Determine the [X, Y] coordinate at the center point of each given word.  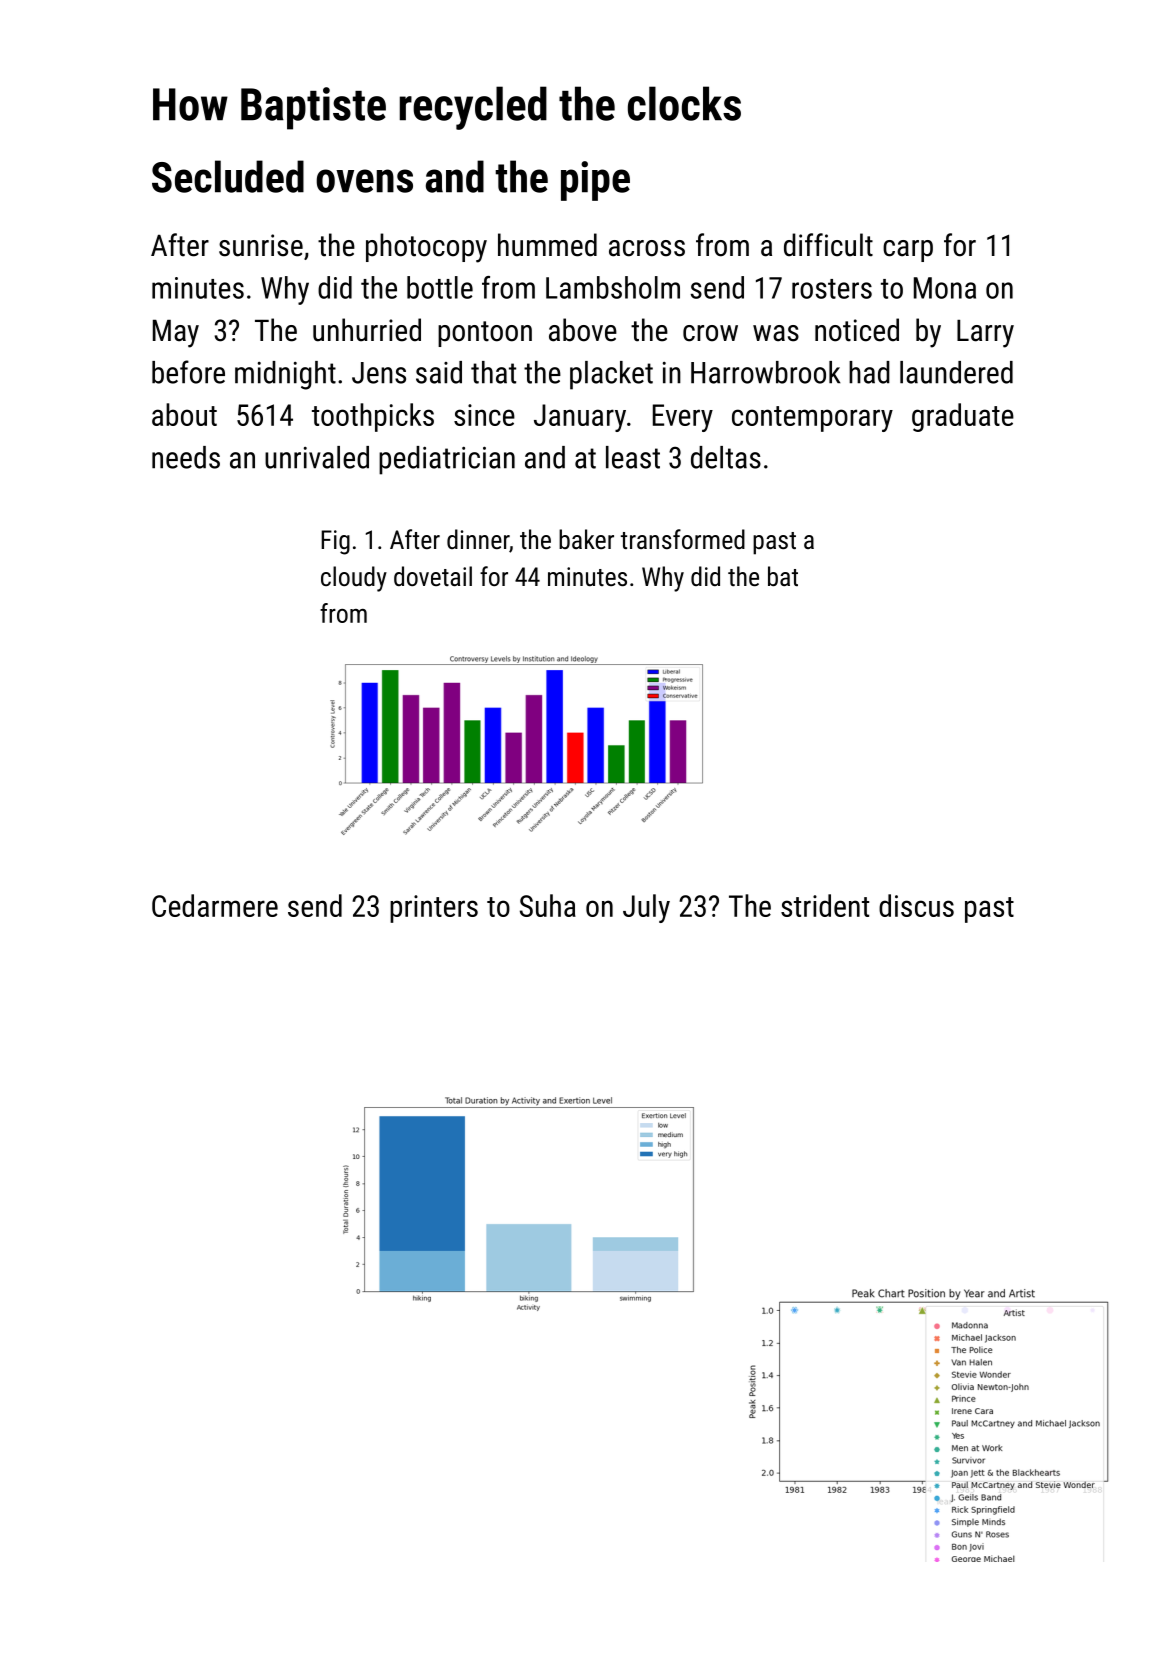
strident [825, 905]
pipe [595, 181]
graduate [963, 417]
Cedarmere [215, 905]
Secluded [228, 176]
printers [434, 909]
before [188, 372]
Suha [548, 905]
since [484, 415]
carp [908, 251]
